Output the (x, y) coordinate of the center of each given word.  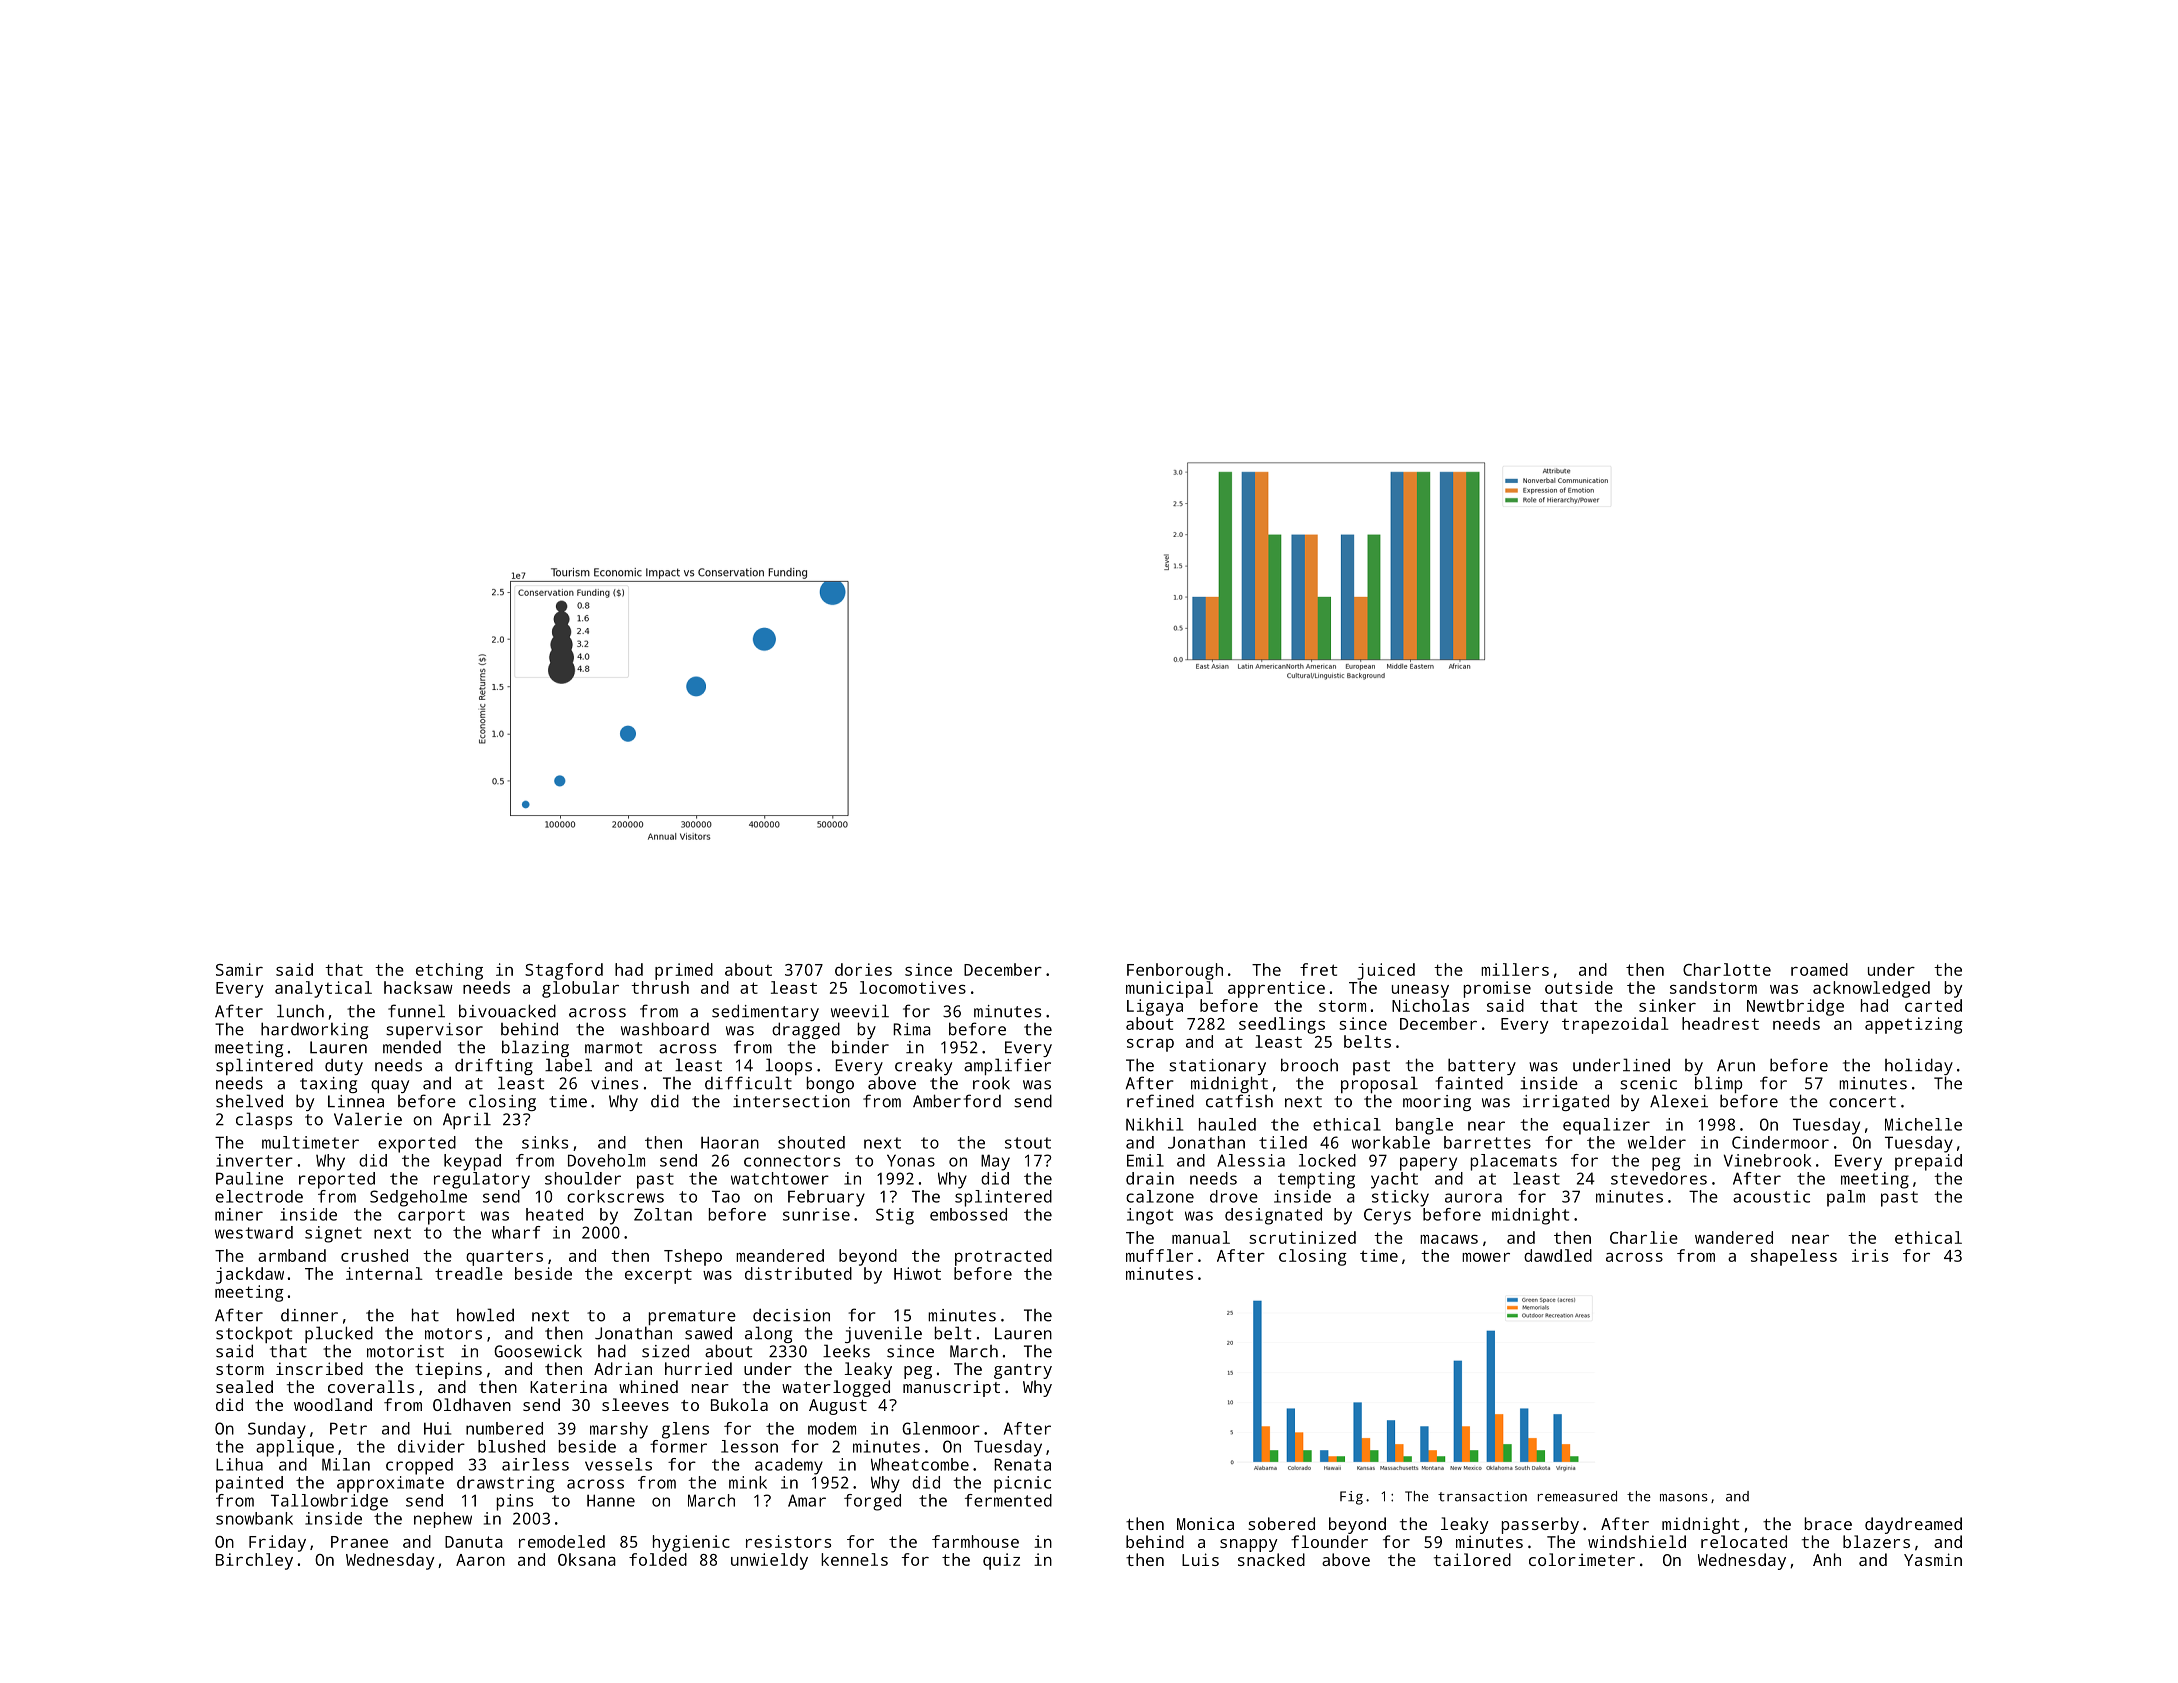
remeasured (1577, 1496)
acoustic (1771, 1196)
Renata (1022, 1464)
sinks (545, 1142)
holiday (1919, 1066)
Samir (239, 969)
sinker (1667, 1005)
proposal (1379, 1084)
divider (431, 1446)
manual (1201, 1237)
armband (292, 1255)
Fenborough (1175, 971)
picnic (1022, 1484)
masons (1684, 1498)
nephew (443, 1520)
